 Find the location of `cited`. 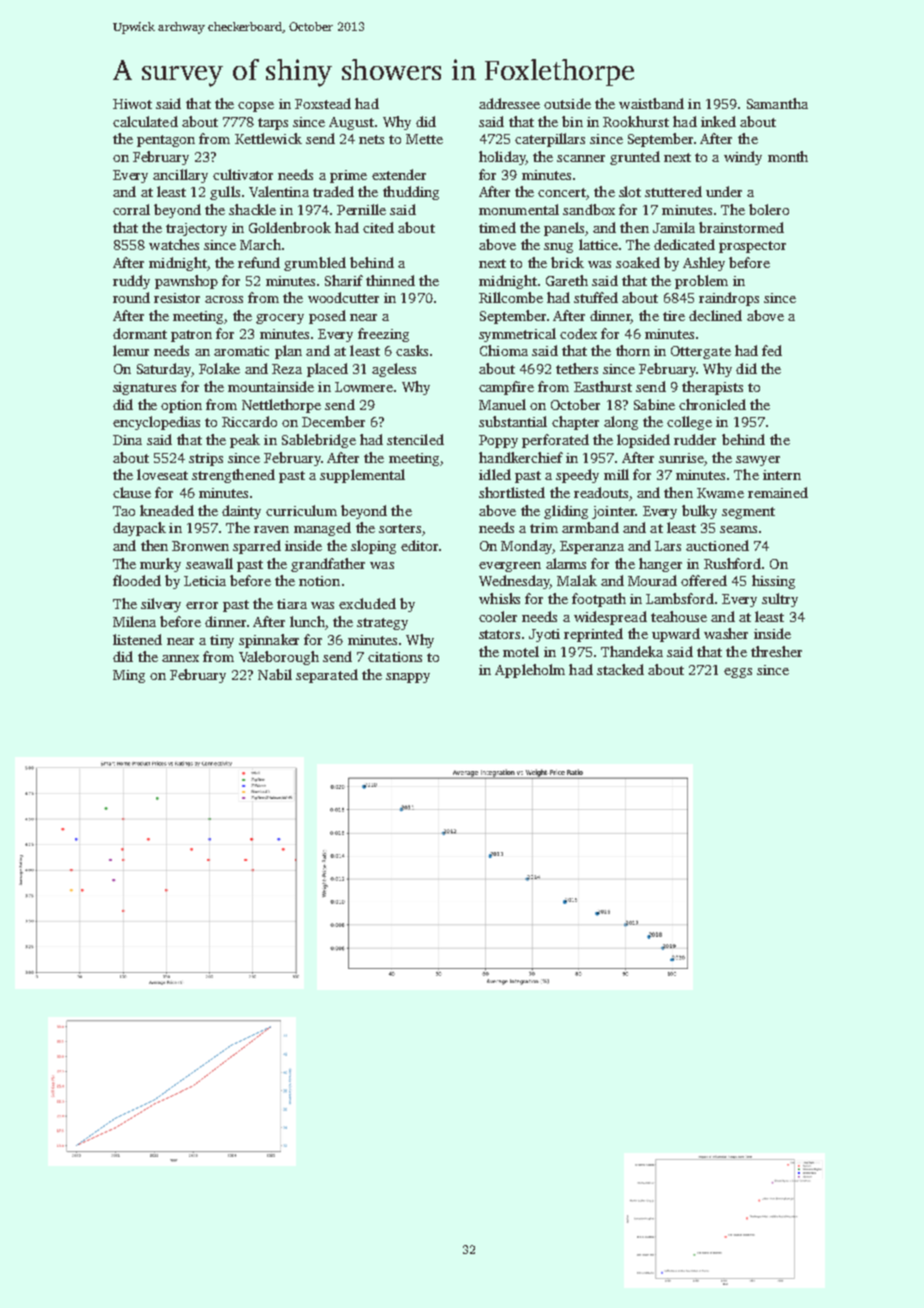

cited is located at coordinates (378, 227).
